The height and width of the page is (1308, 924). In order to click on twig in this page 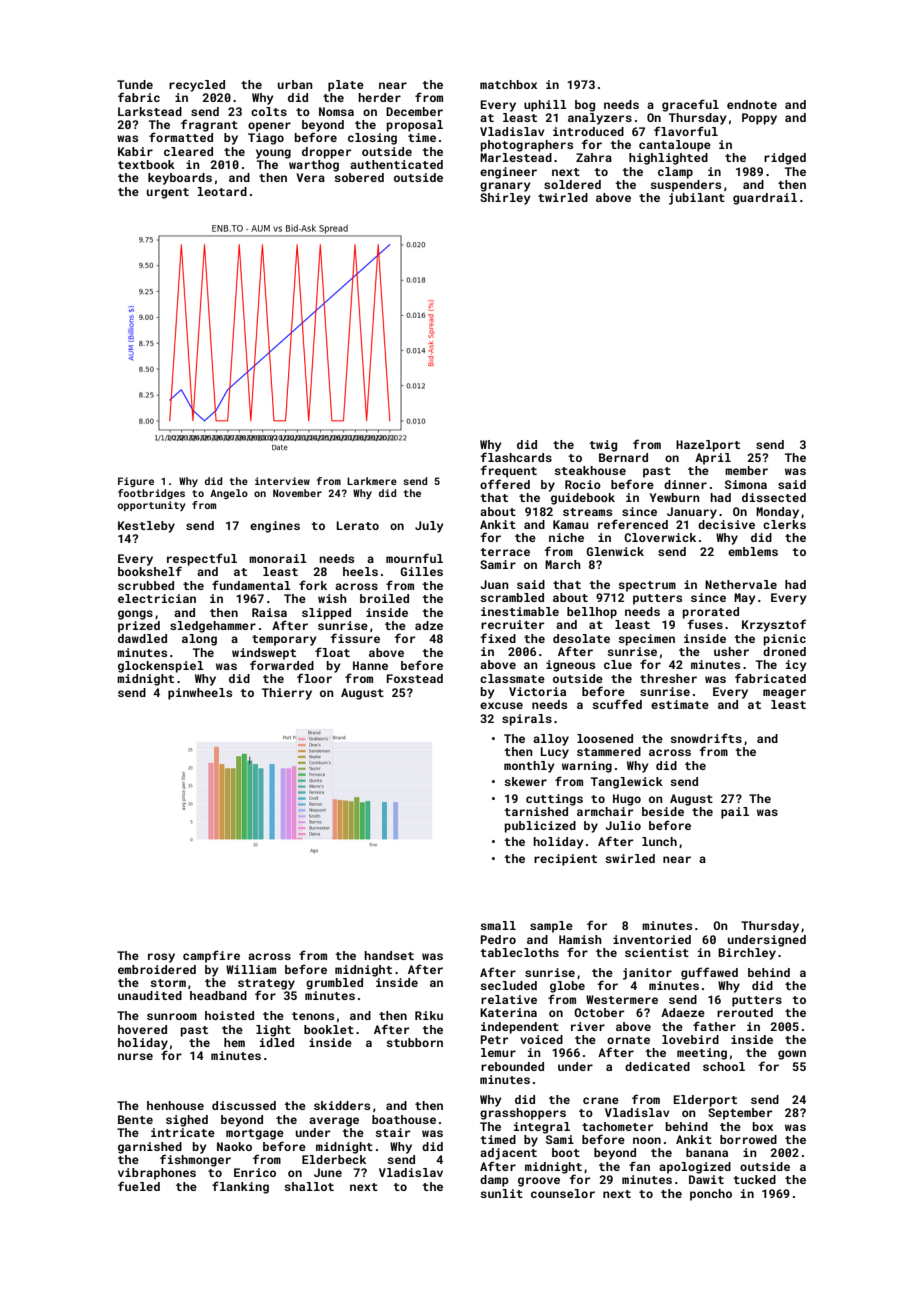, I will do `click(603, 446)`.
